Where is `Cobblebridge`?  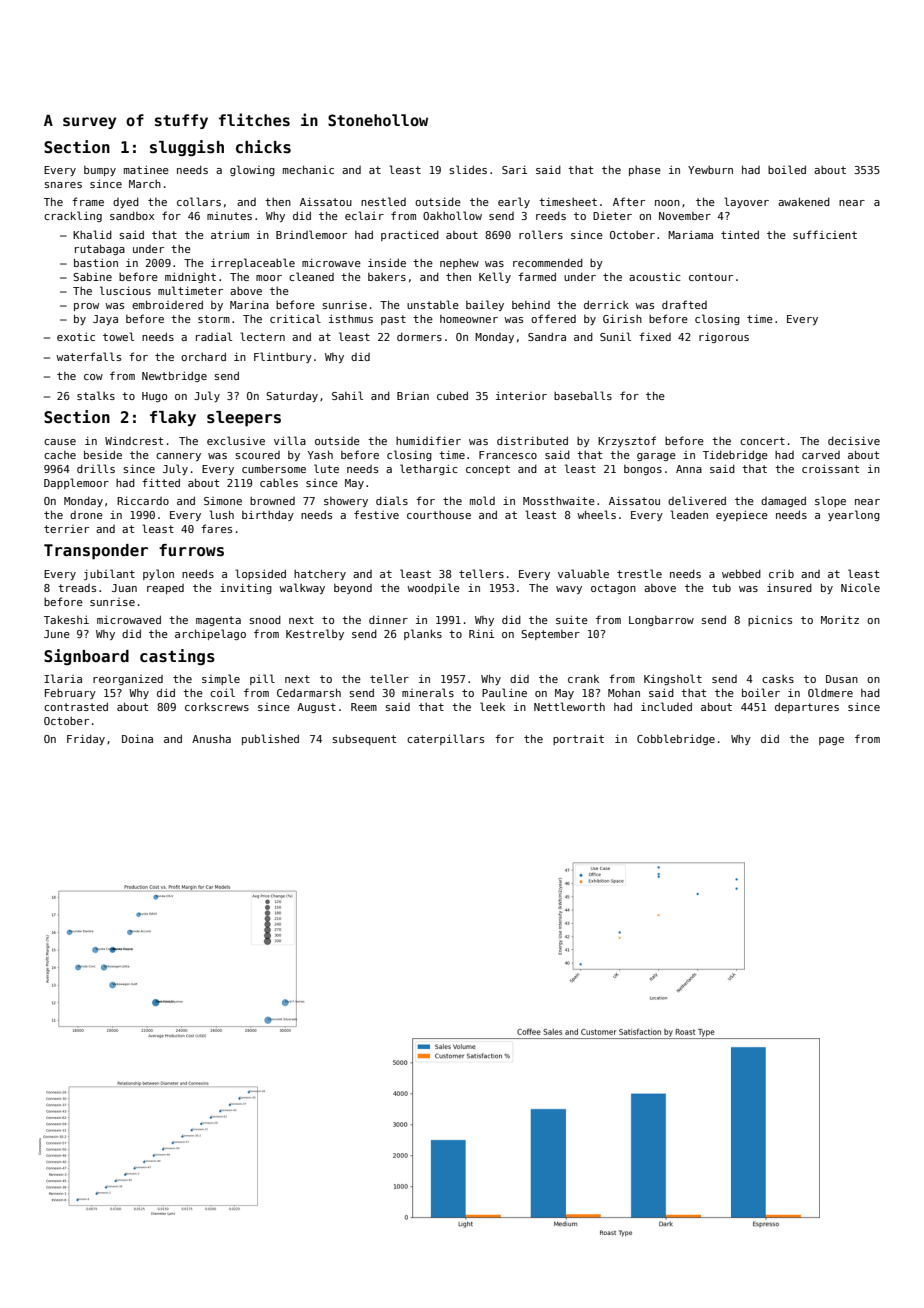 Cobblebridge is located at coordinates (676, 739).
